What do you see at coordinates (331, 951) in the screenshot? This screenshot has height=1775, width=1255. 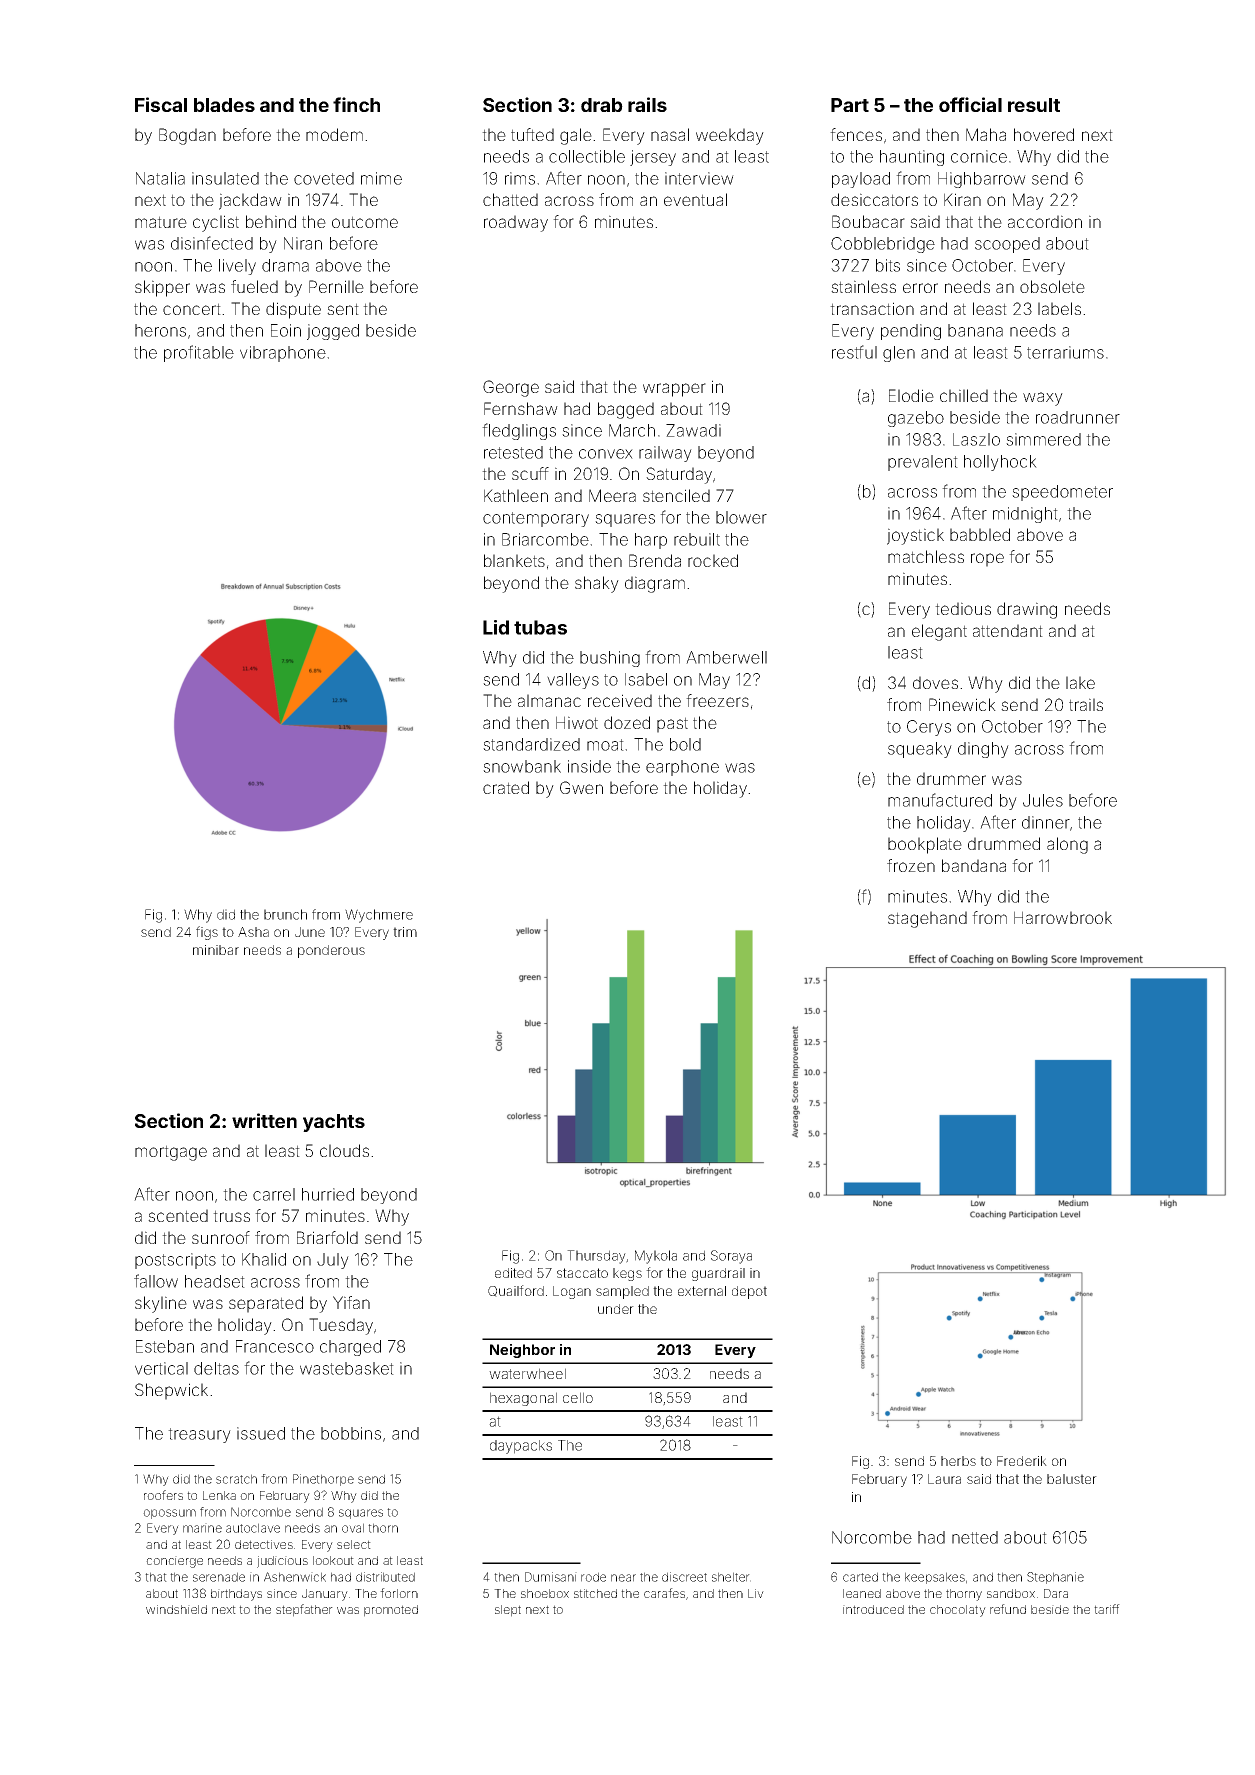 I see `ponderous` at bounding box center [331, 951].
